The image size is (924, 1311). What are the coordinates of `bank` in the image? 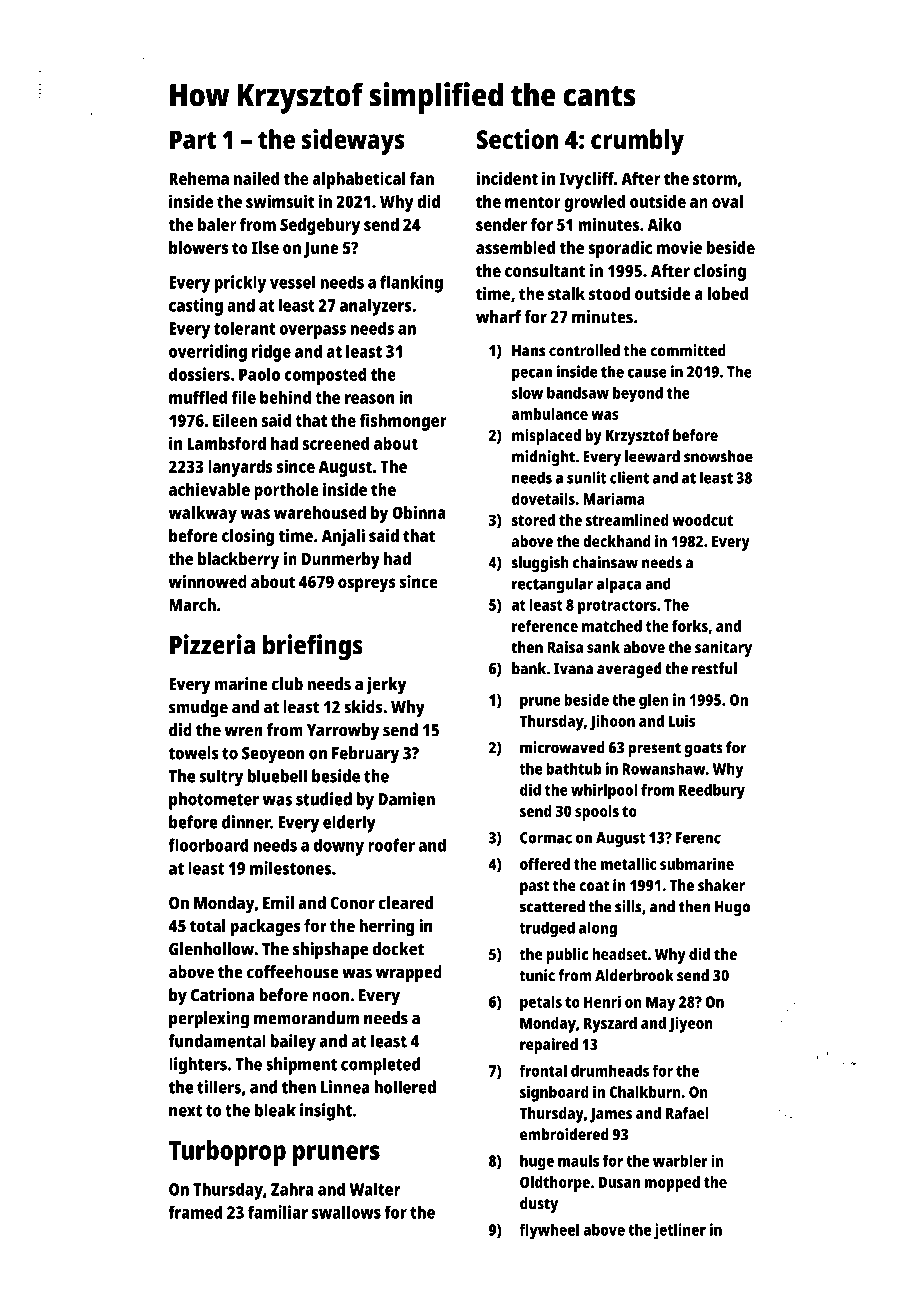 It's located at (529, 668).
